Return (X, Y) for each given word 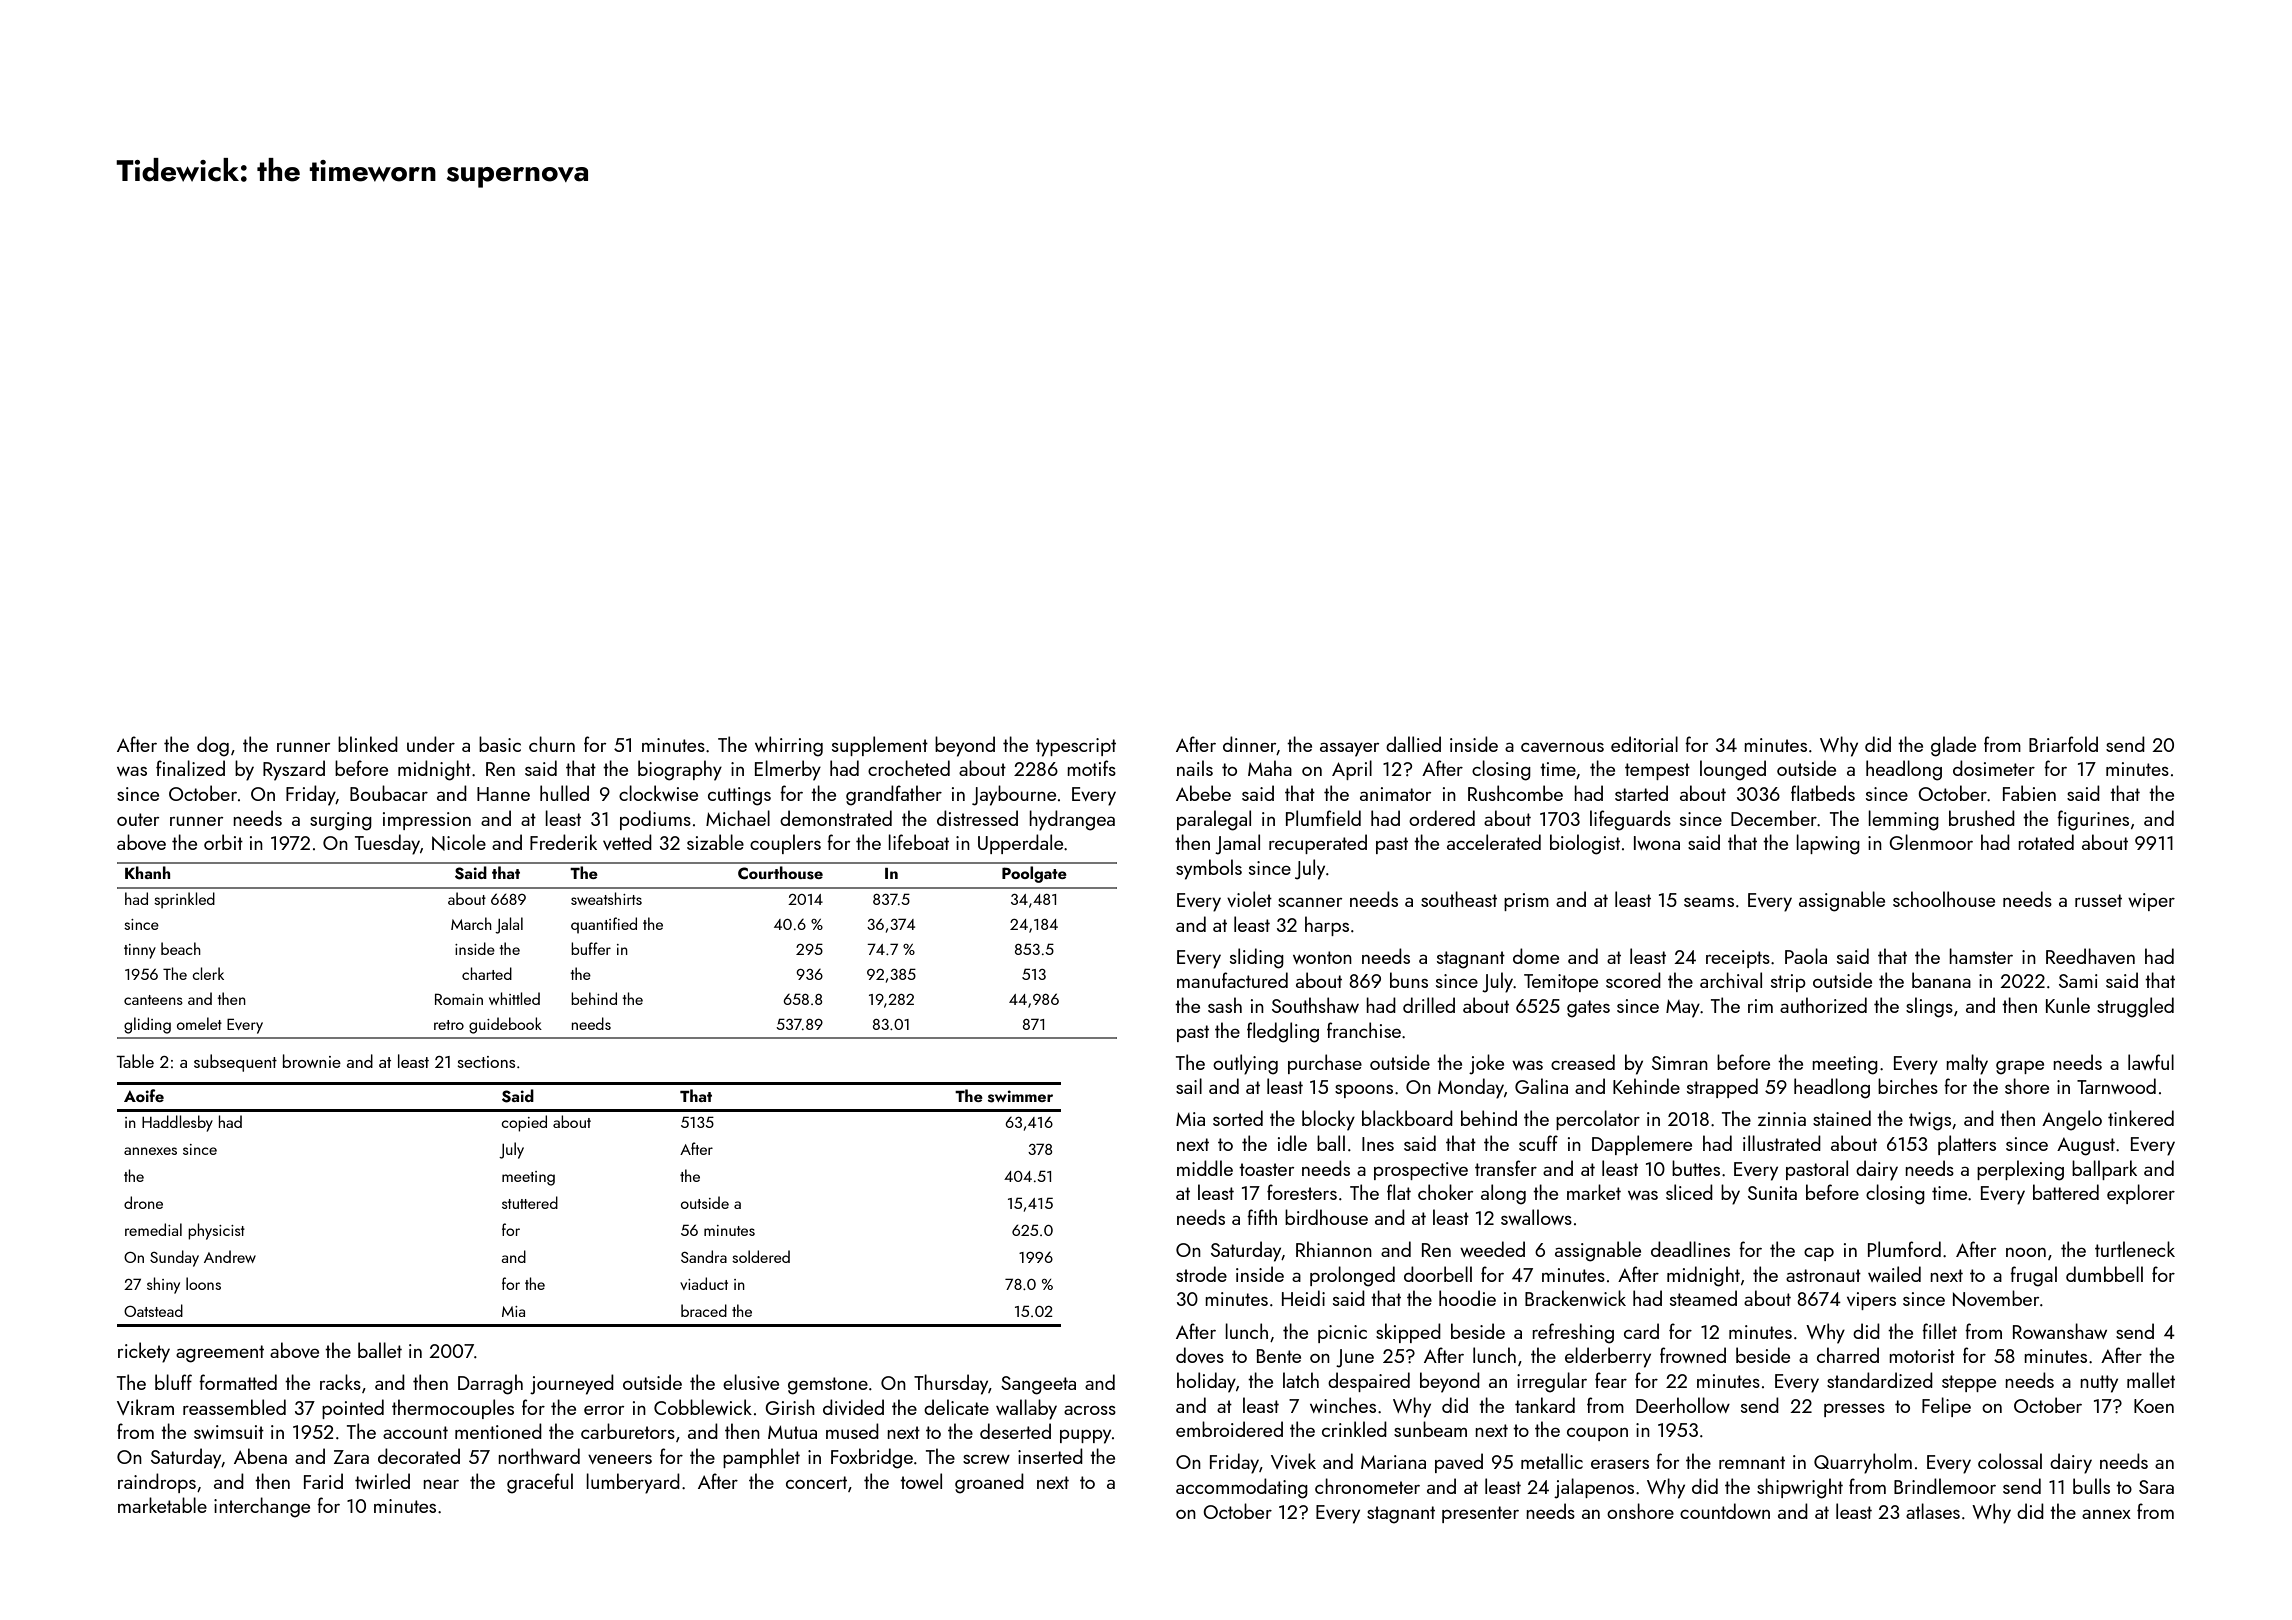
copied (524, 1123)
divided (853, 1407)
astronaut (1823, 1275)
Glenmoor (1931, 842)
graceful (540, 1483)
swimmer (1020, 1096)
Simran (1680, 1063)
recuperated (1318, 844)
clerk (208, 973)
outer (138, 819)
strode (1201, 1274)
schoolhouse (1944, 899)
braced (704, 1310)
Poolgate (1034, 874)
